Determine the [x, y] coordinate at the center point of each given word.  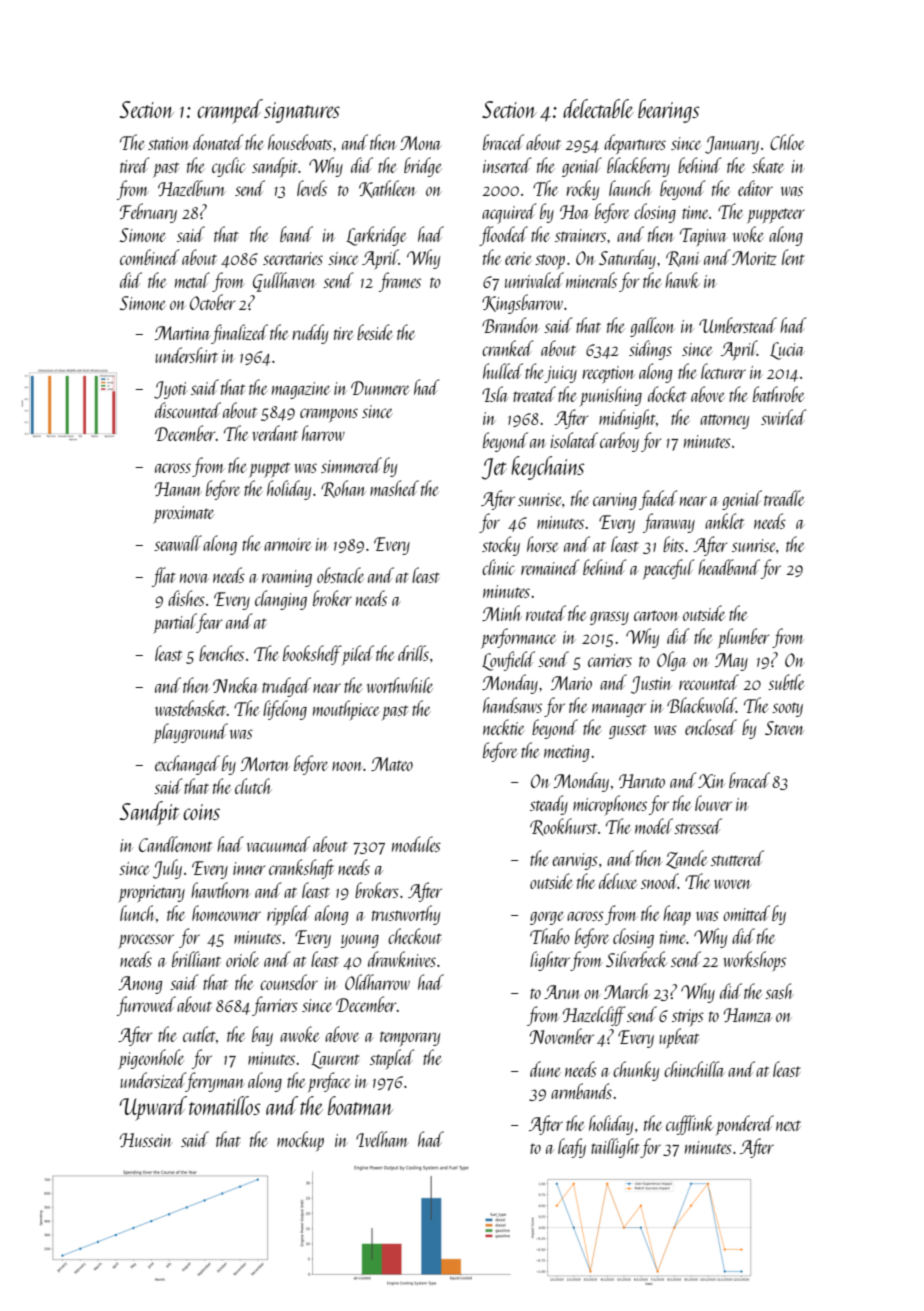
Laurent [335, 1060]
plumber [744, 638]
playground [190, 733]
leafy [572, 1148]
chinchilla [694, 1069]
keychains [548, 468]
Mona [421, 143]
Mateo [392, 764]
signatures [302, 112]
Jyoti [171, 390]
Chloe [787, 142]
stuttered [737, 858]
